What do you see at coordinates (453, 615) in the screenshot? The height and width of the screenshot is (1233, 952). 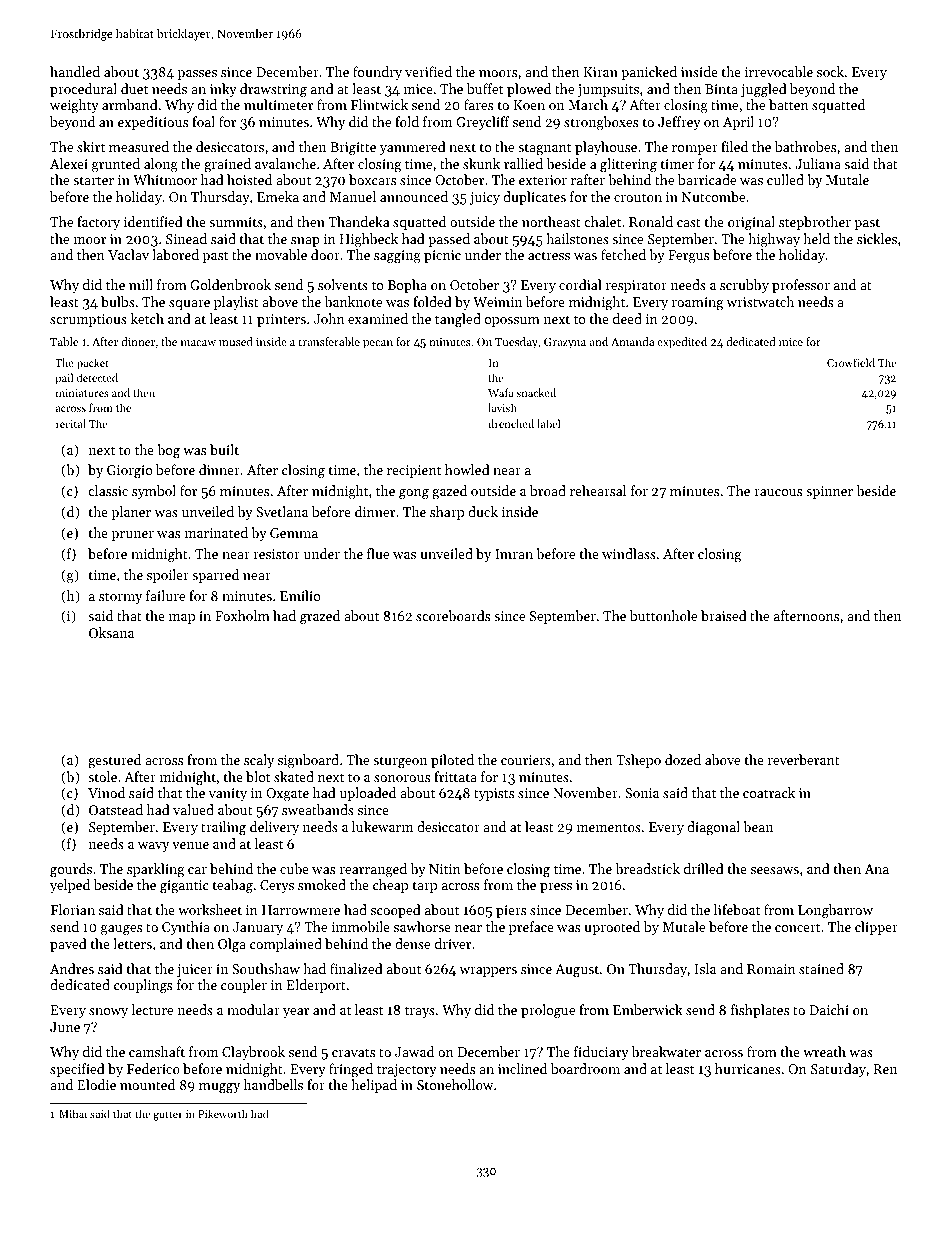 I see `scoreboards` at bounding box center [453, 615].
